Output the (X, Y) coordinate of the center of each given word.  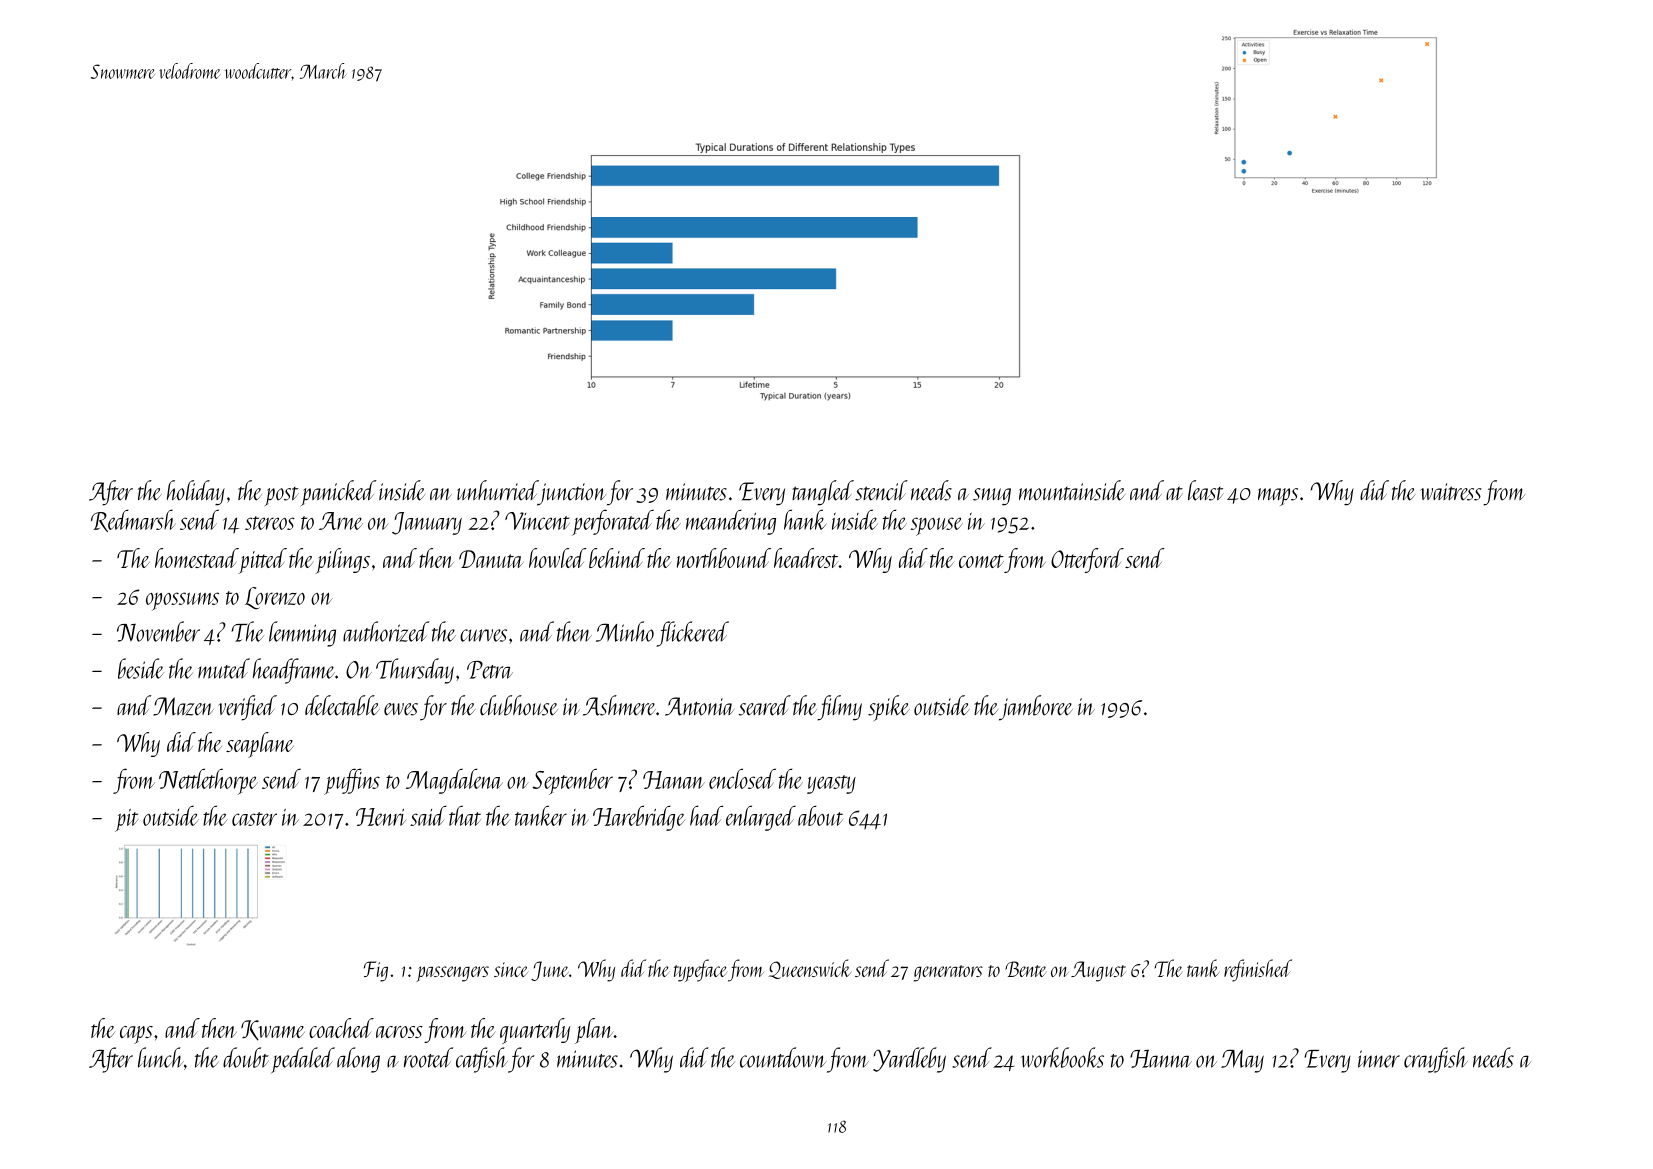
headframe (294, 671)
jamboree (1036, 708)
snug (992, 497)
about (820, 815)
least (1206, 490)
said (428, 815)
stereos (270, 523)
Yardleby (909, 1060)
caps (136, 1035)
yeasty (831, 784)
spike (889, 708)
